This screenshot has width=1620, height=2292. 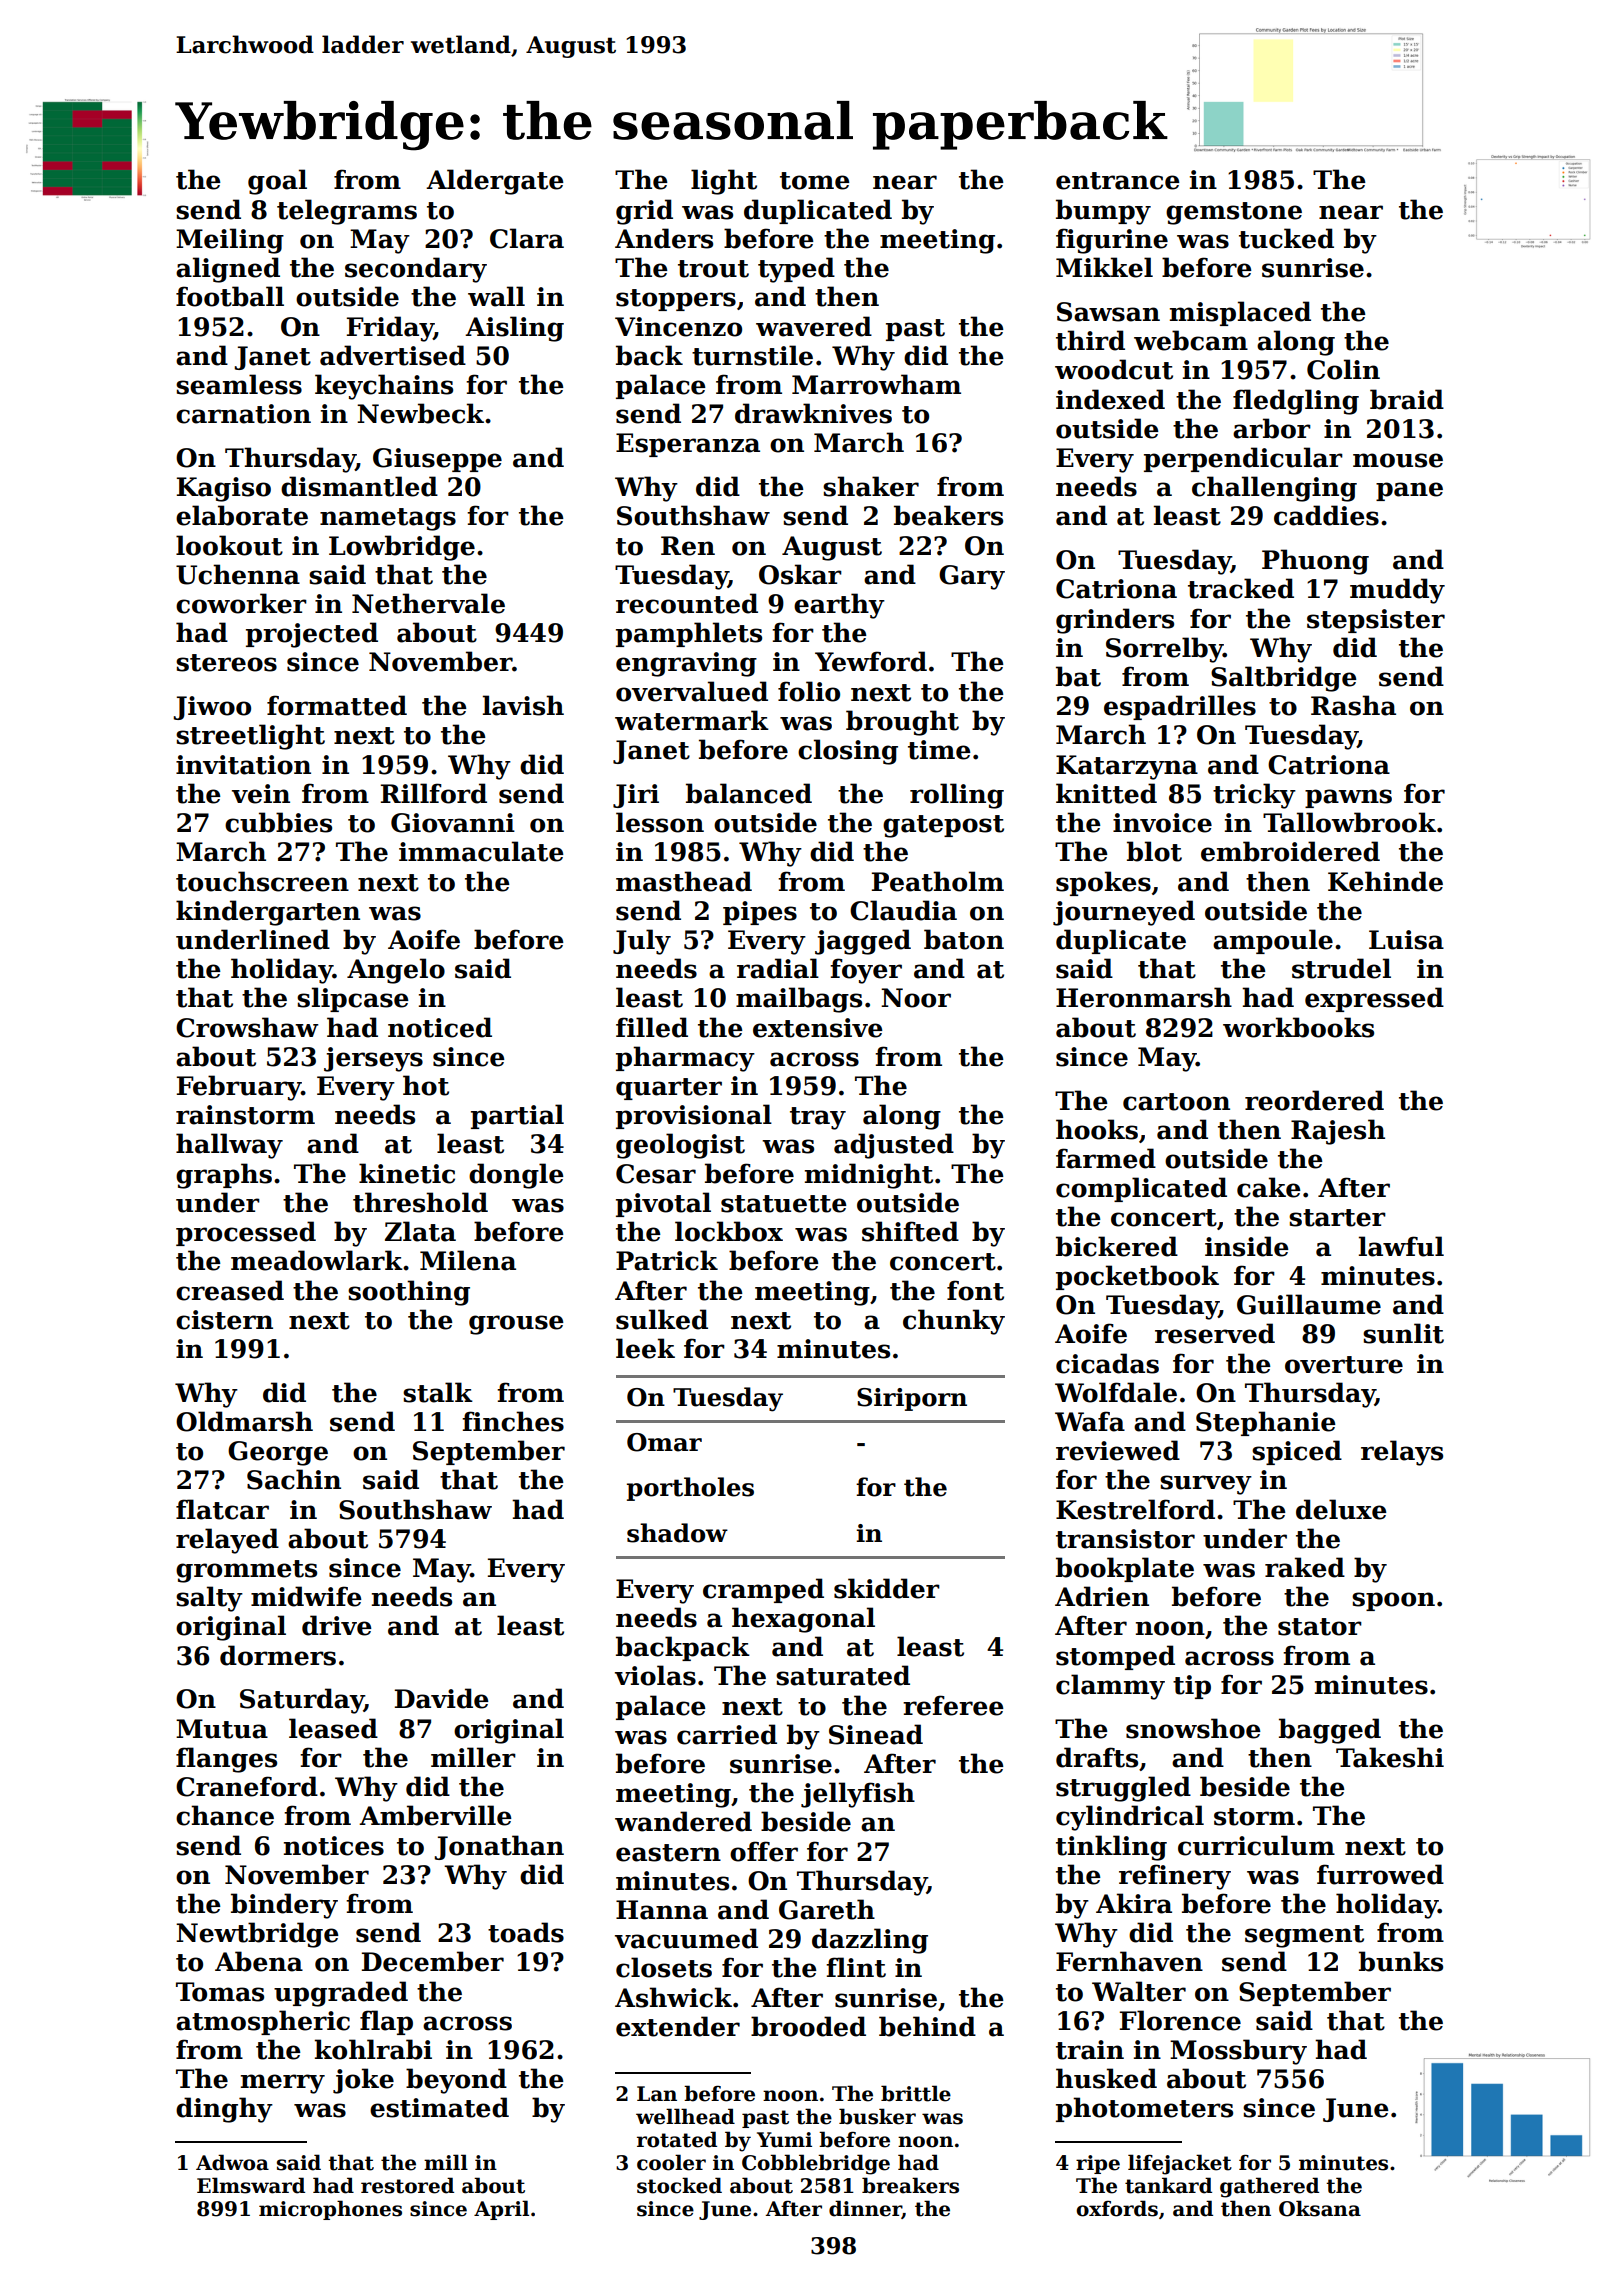 I want to click on pane, so click(x=1409, y=491).
